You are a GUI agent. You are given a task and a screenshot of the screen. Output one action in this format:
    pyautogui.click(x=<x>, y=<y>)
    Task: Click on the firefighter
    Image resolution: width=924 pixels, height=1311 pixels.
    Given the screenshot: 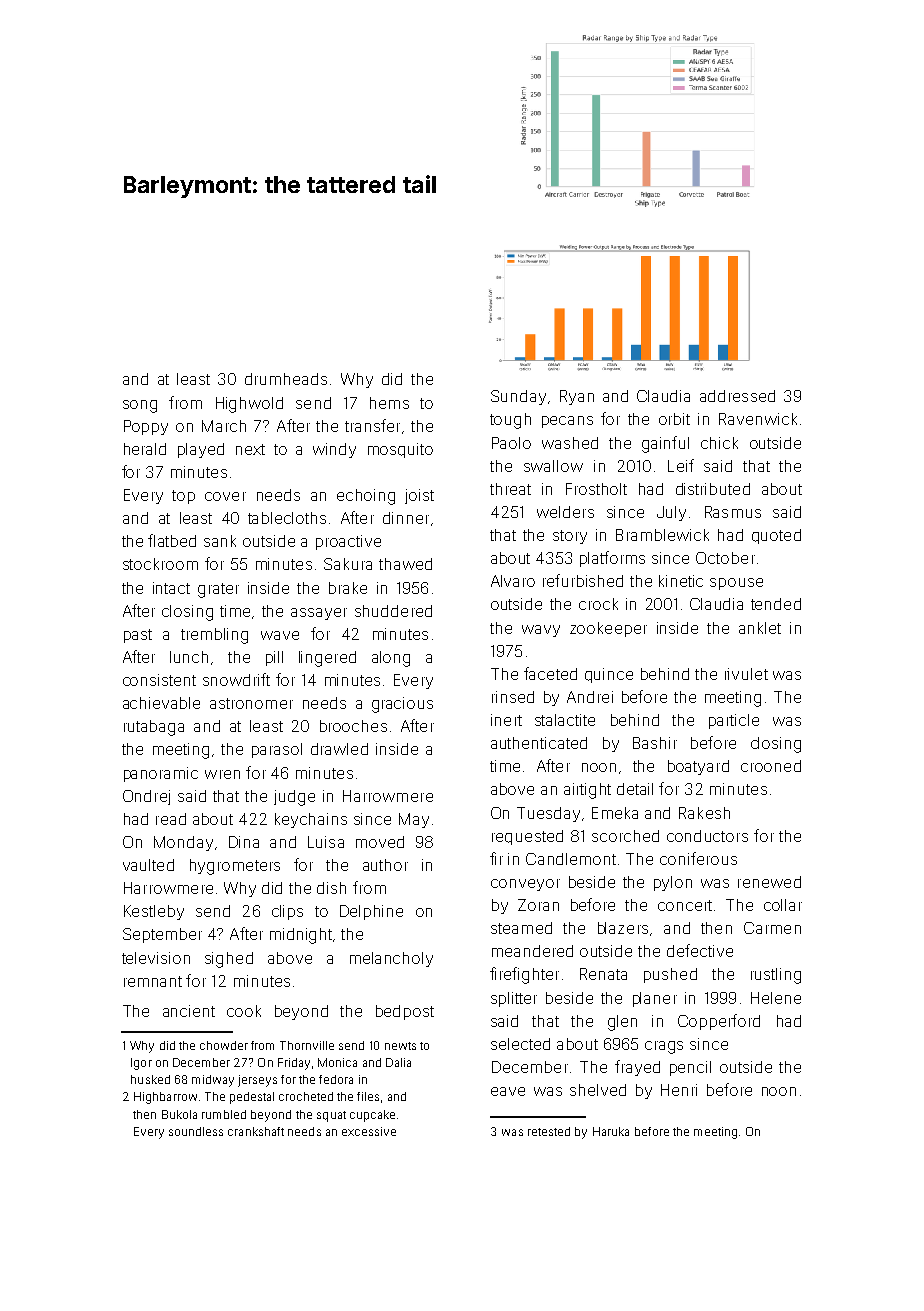 What is the action you would take?
    pyautogui.click(x=524, y=975)
